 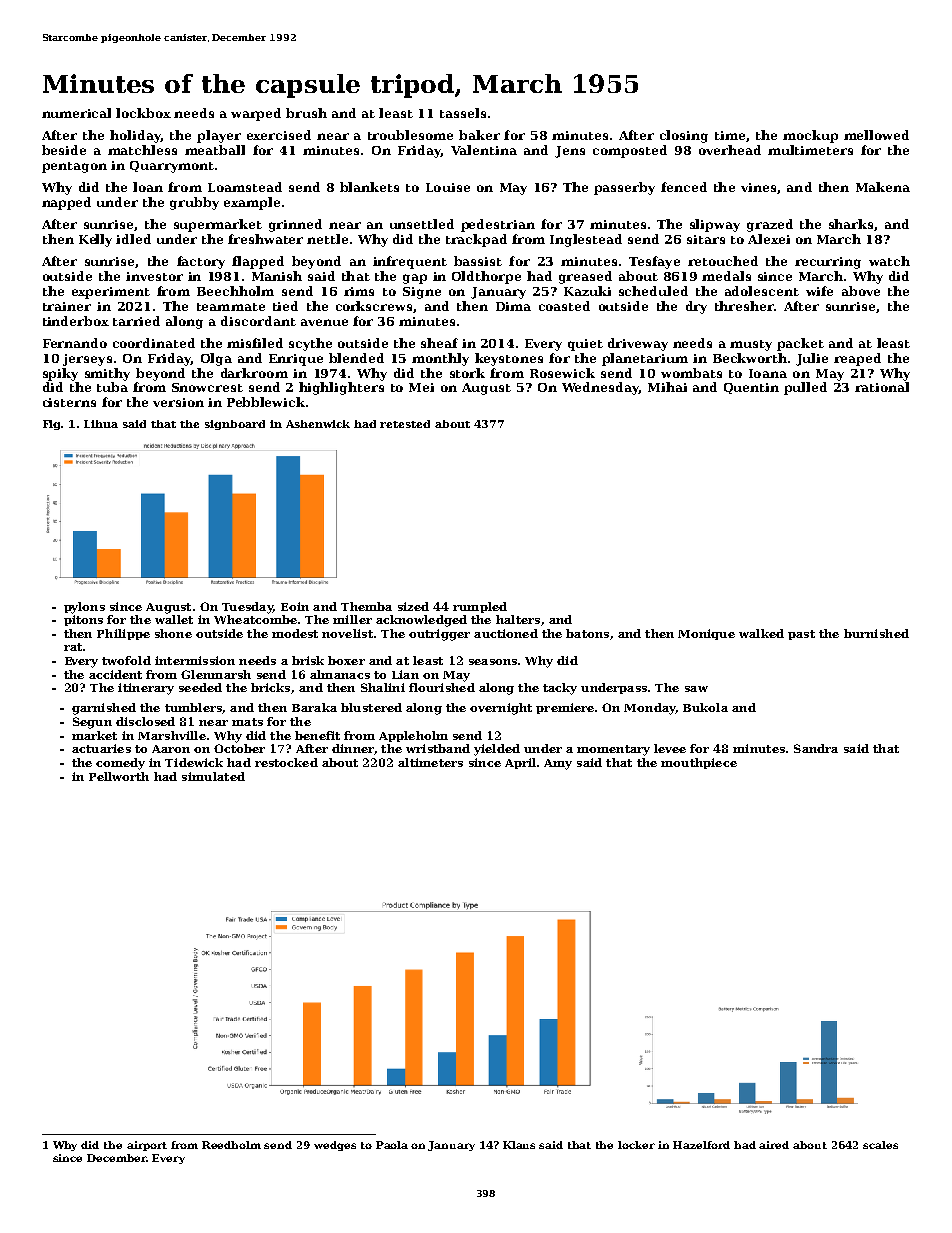 What do you see at coordinates (335, 1146) in the screenshot?
I see `wedges` at bounding box center [335, 1146].
